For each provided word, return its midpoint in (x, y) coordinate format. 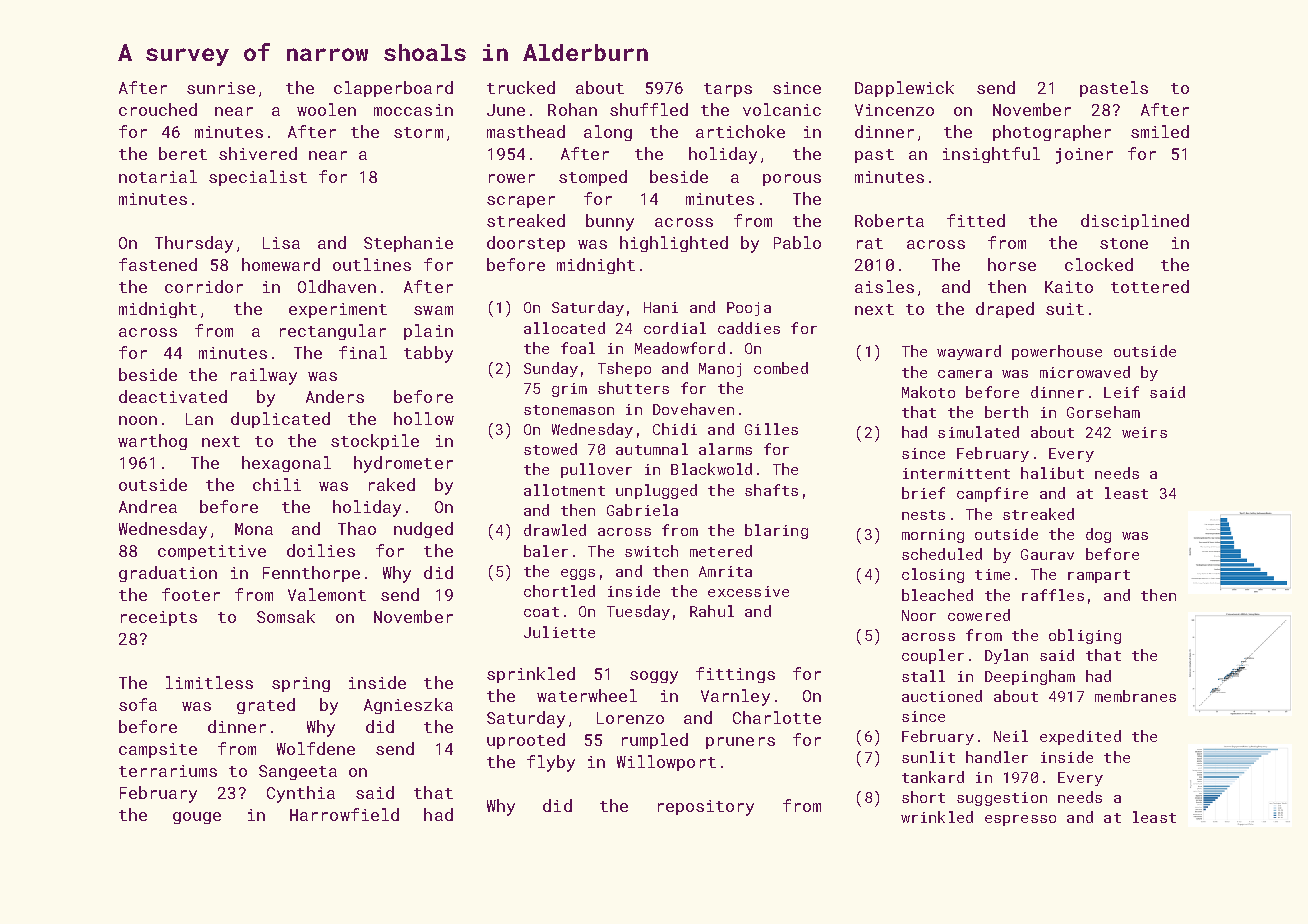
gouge (197, 818)
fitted (976, 220)
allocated (564, 328)
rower (512, 178)
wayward (969, 352)
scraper (521, 202)
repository (706, 808)
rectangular (333, 332)
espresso (1020, 820)
